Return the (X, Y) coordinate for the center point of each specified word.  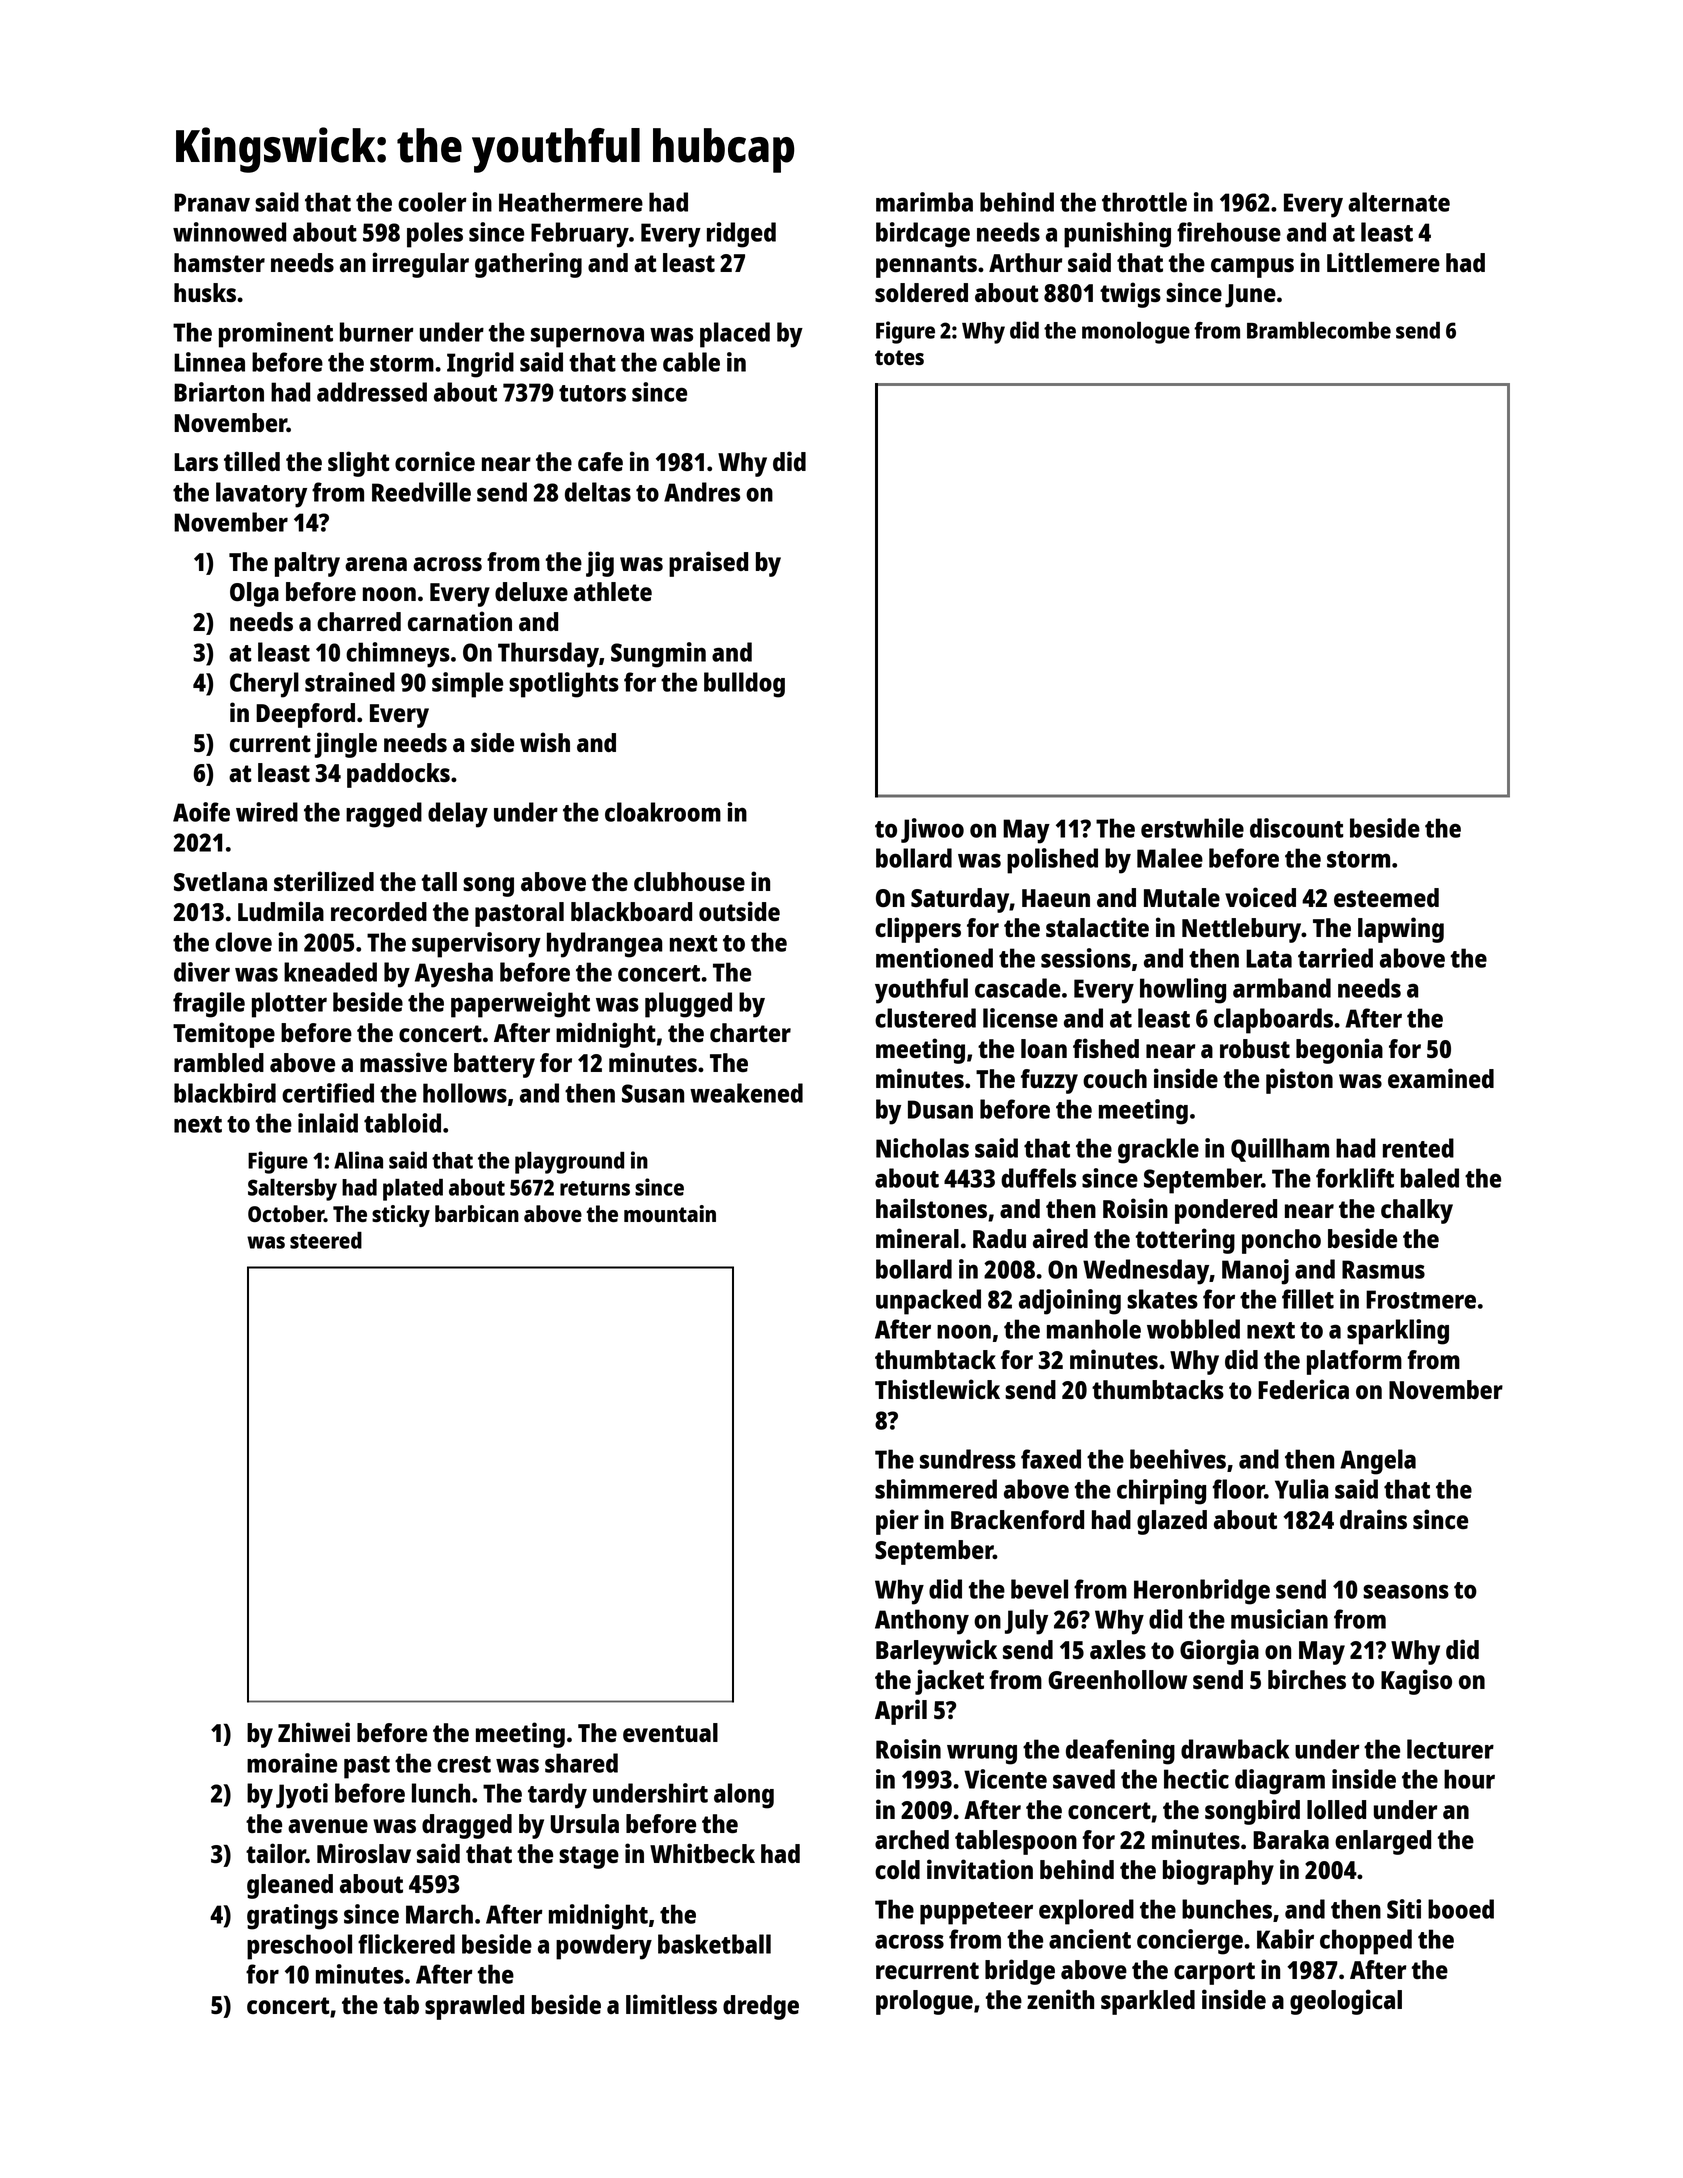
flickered (406, 1944)
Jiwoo (932, 830)
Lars (196, 462)
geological (1346, 2002)
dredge (761, 2007)
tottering (1185, 1241)
